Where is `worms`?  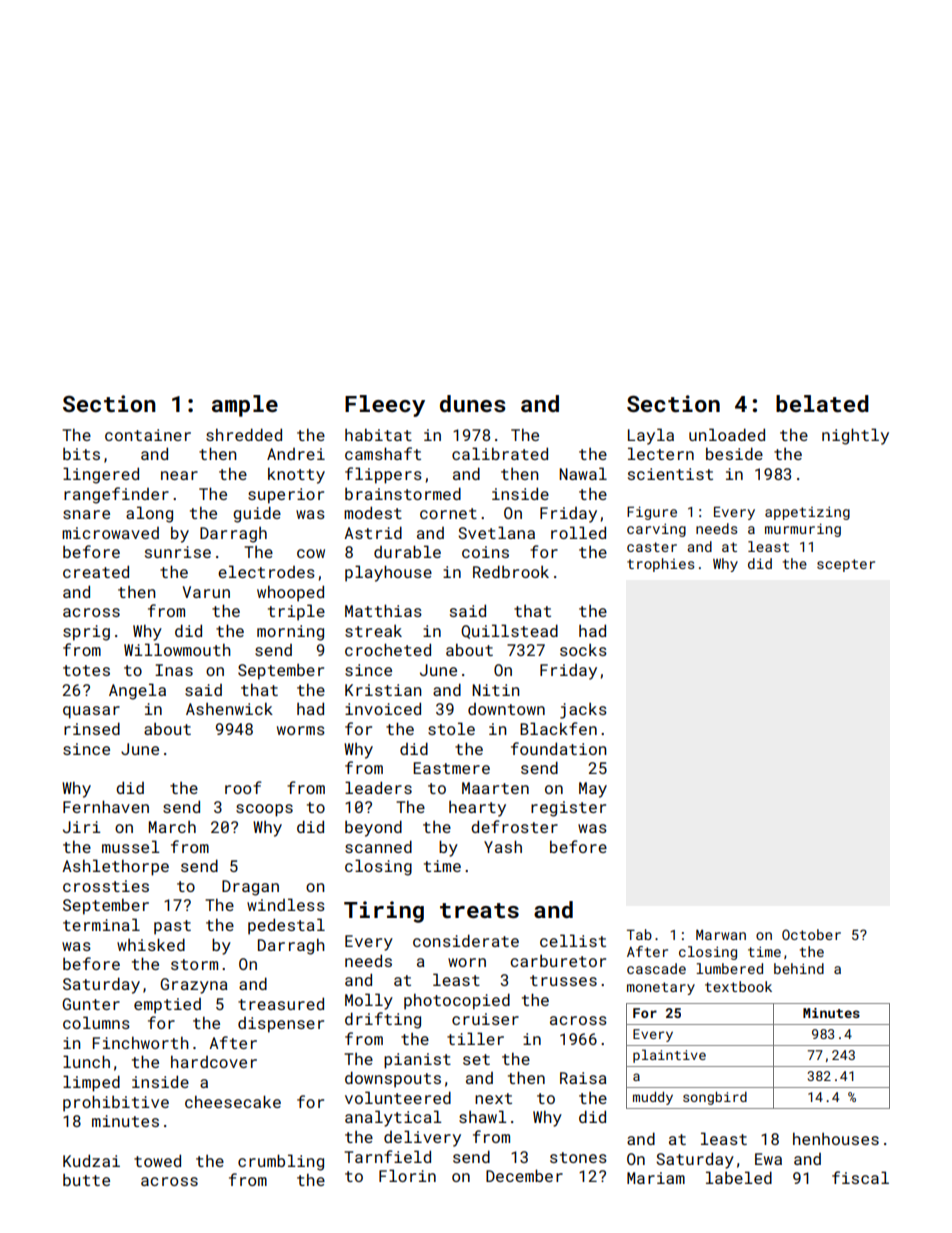
worms is located at coordinates (301, 730).
